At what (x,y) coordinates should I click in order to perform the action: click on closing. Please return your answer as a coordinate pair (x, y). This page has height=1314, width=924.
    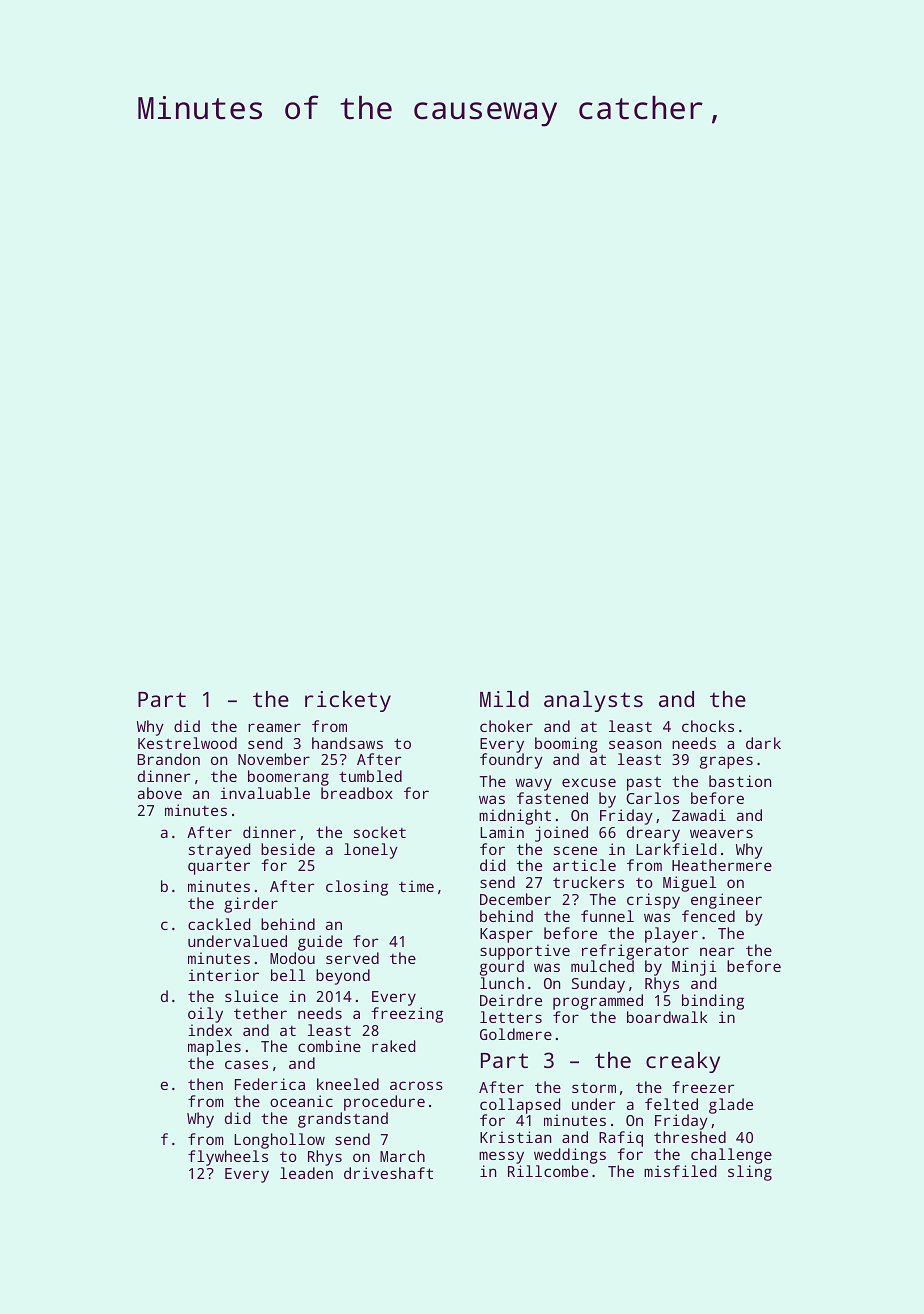
    Looking at the image, I should click on (357, 888).
